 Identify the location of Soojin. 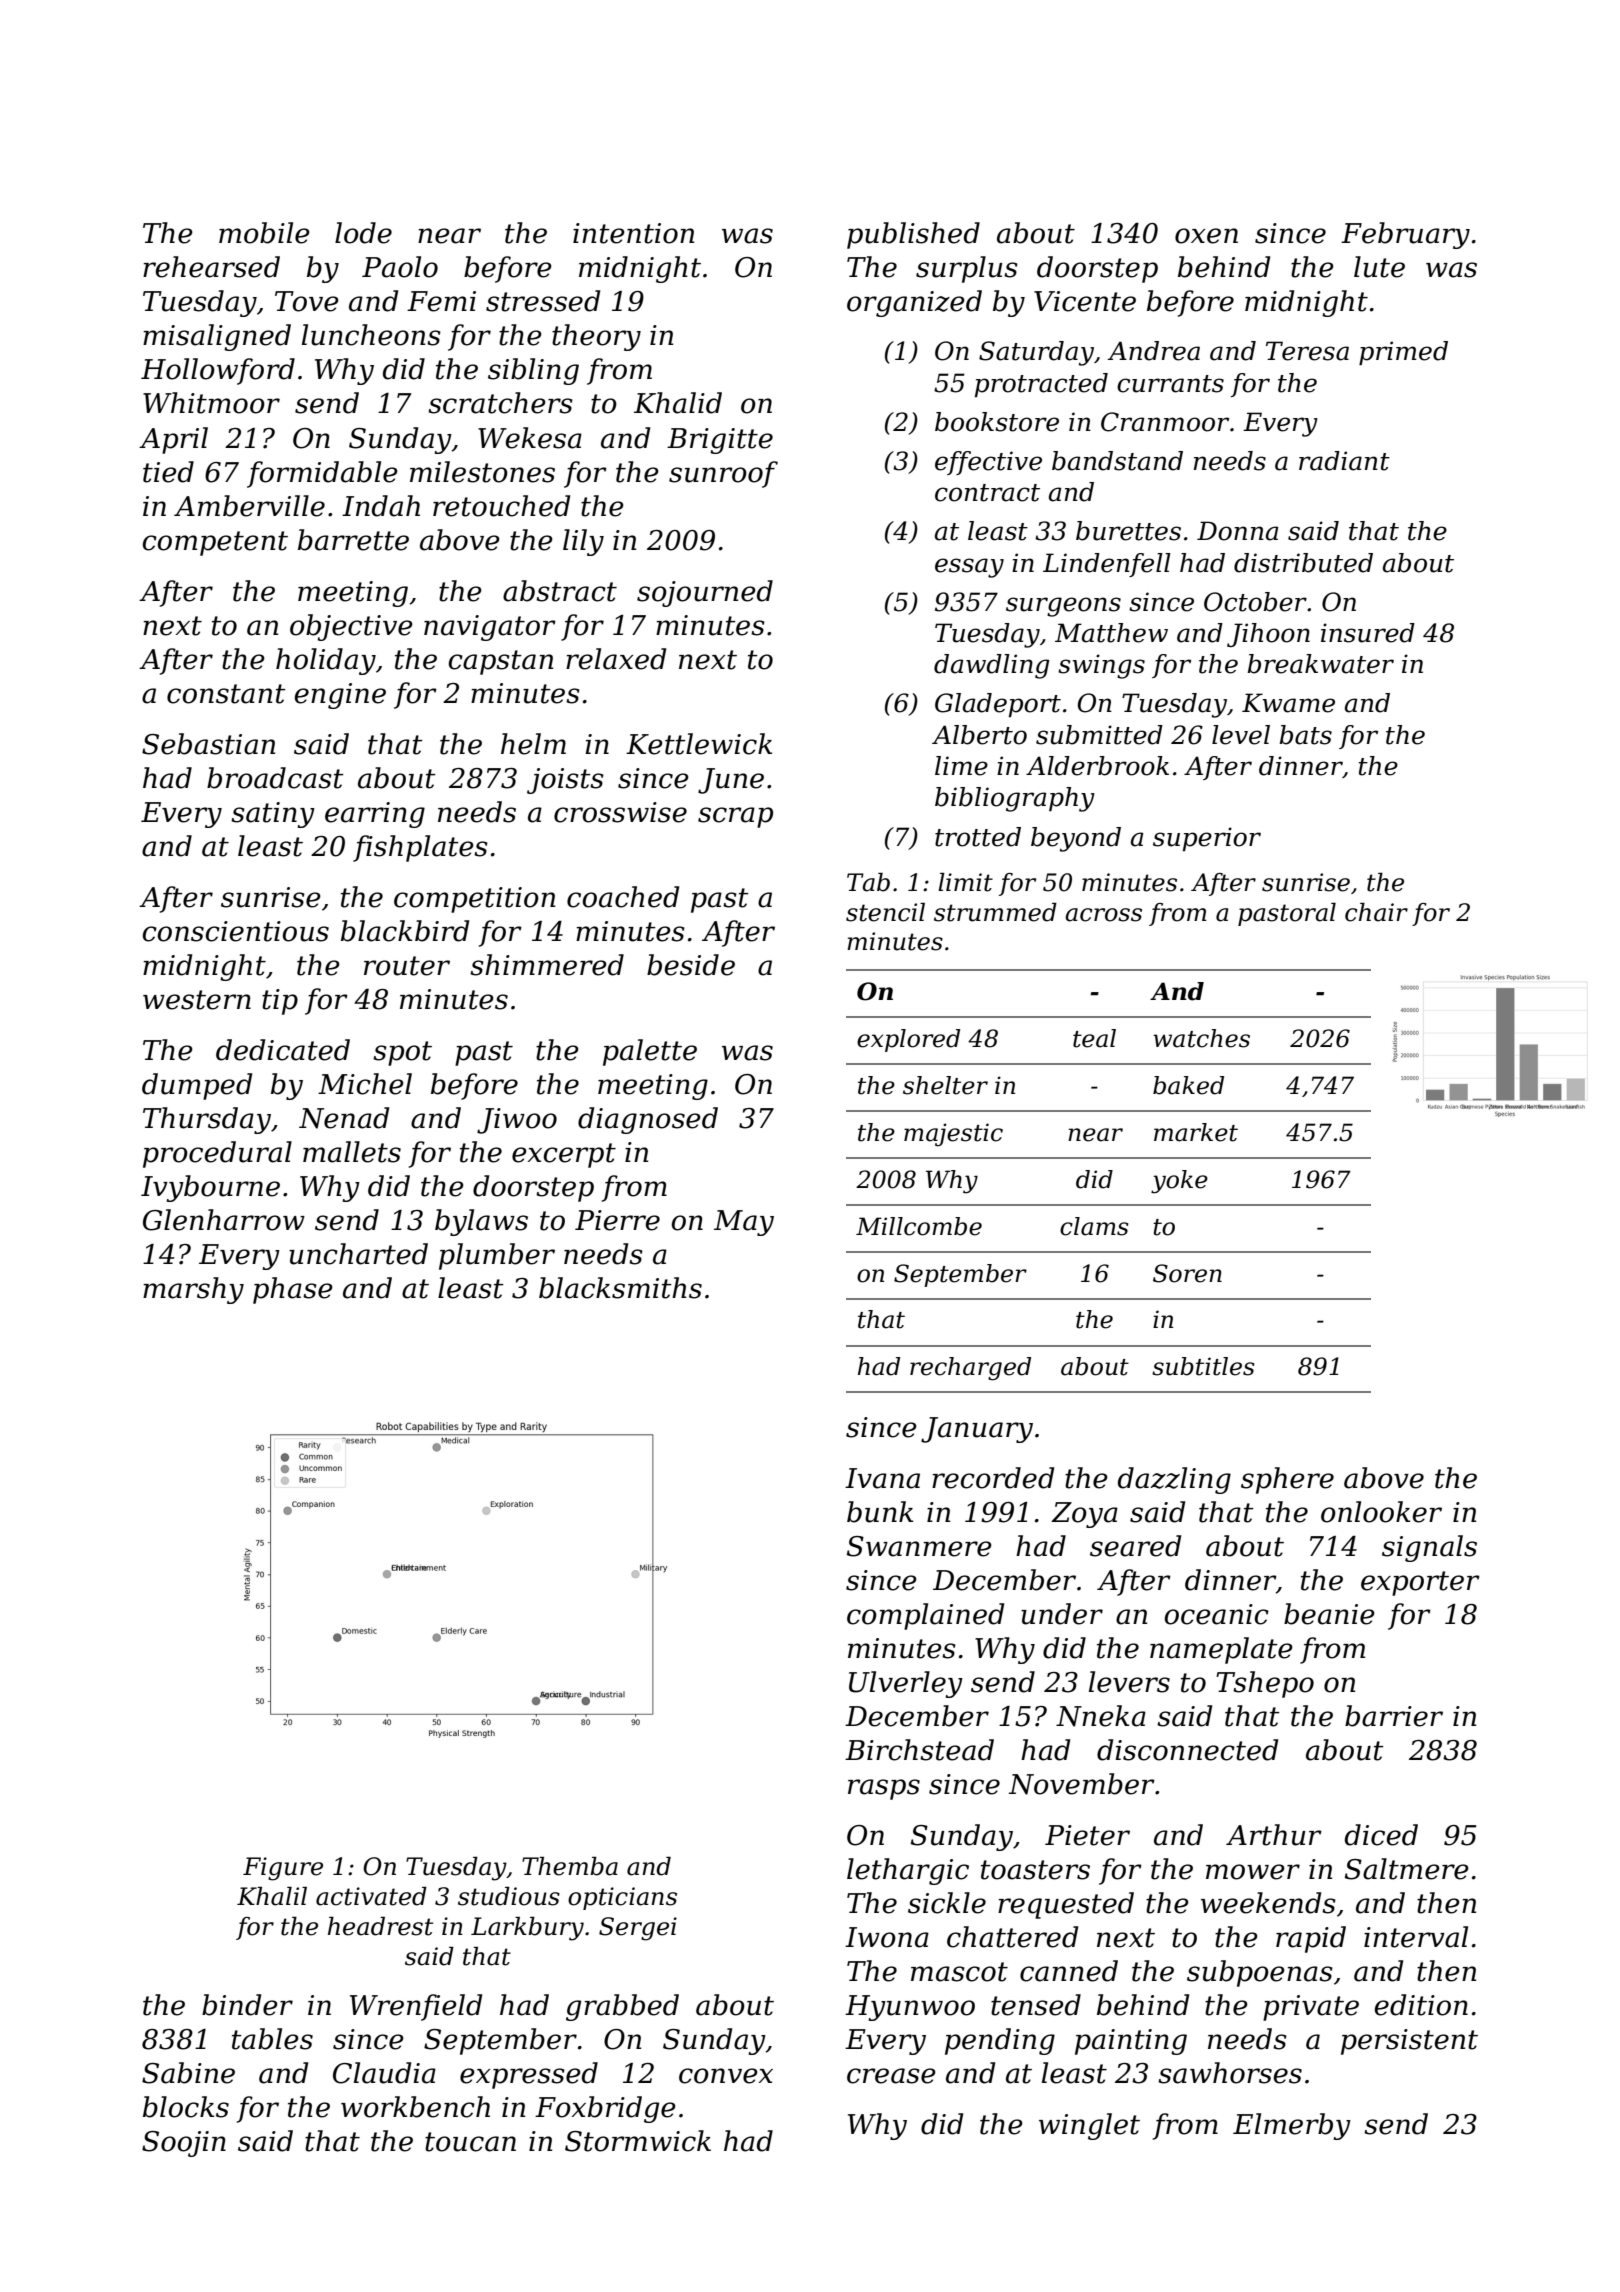
(184, 2144).
